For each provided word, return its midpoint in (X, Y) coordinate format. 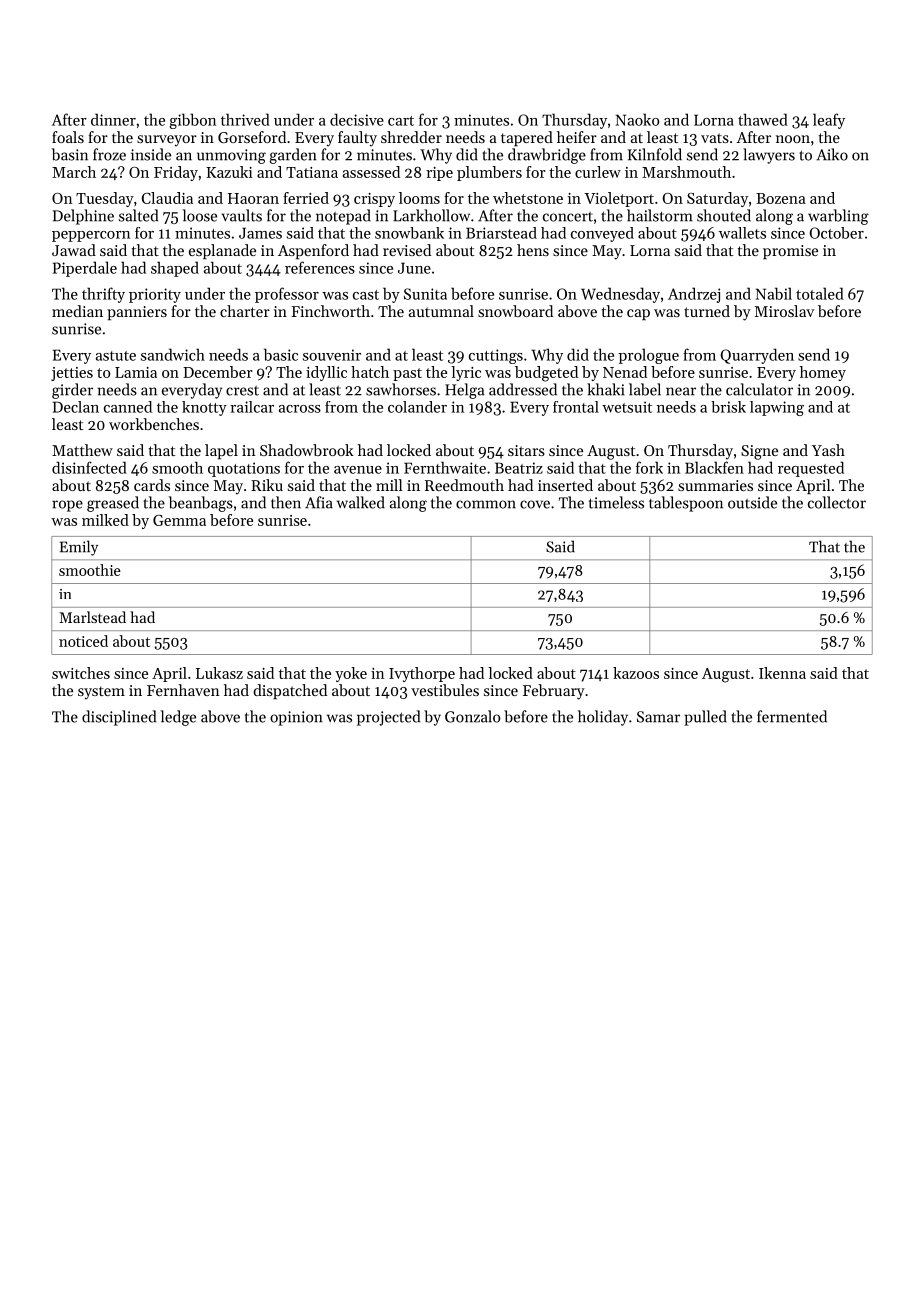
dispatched (290, 691)
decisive (357, 119)
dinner (113, 119)
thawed (763, 119)
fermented (792, 716)
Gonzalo (473, 716)
